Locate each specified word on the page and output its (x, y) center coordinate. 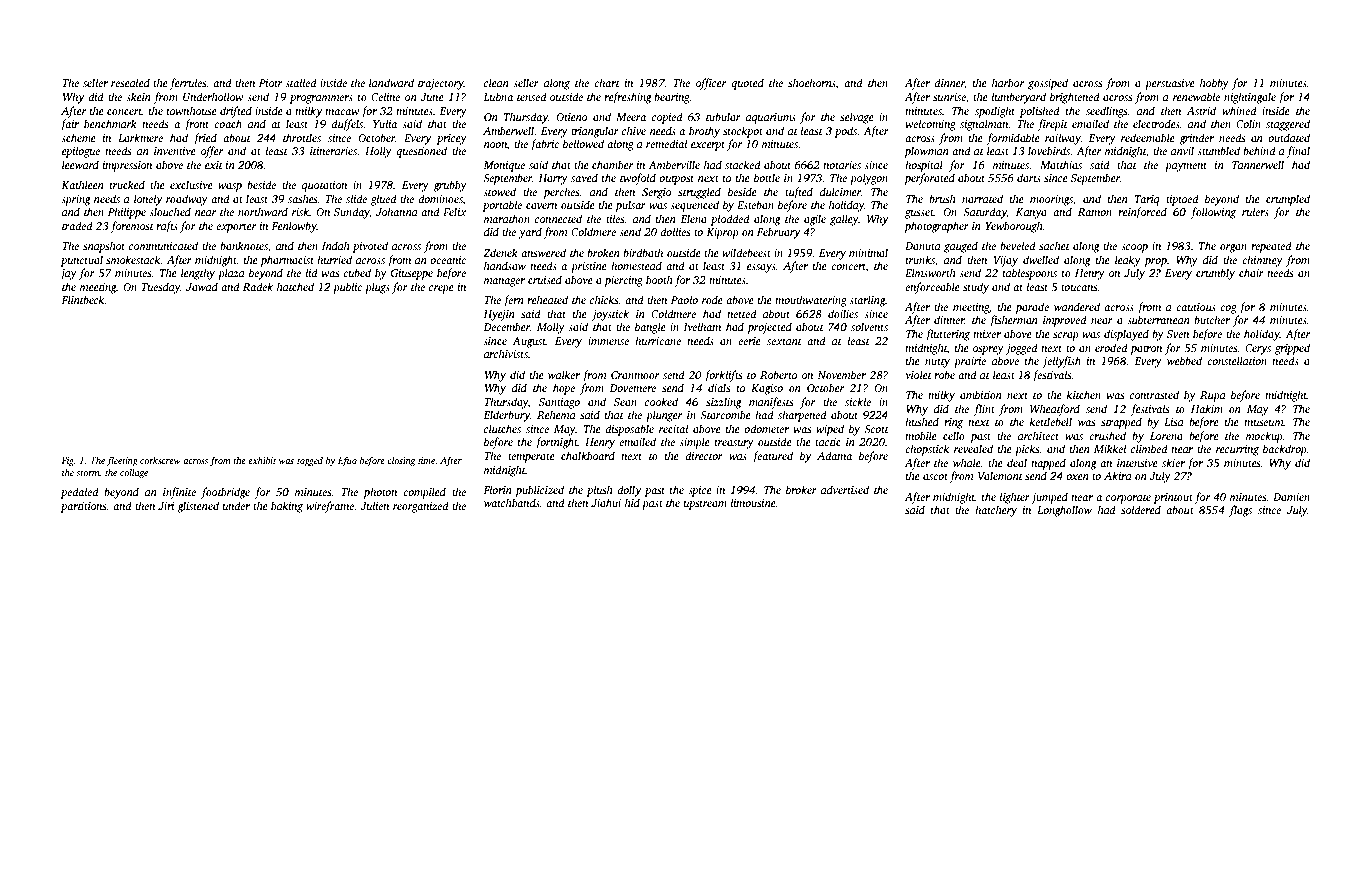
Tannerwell (1258, 164)
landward (391, 82)
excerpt (708, 146)
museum (1264, 423)
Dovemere (632, 388)
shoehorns (812, 83)
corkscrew (160, 460)
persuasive (1170, 84)
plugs (377, 288)
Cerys (1258, 349)
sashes (302, 198)
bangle (650, 328)
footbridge (225, 493)
